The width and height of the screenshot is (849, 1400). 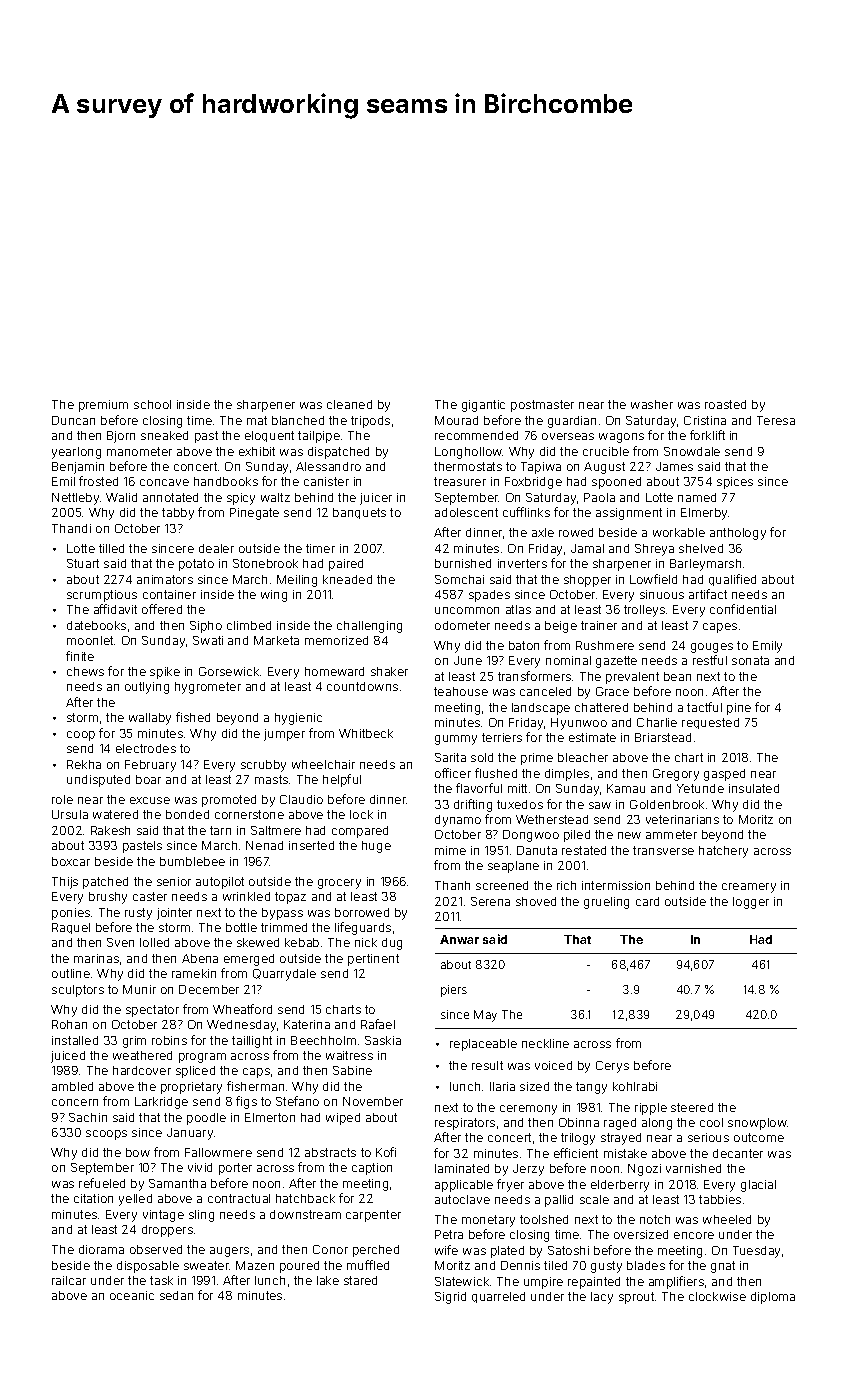 I want to click on promoted, so click(x=229, y=801).
